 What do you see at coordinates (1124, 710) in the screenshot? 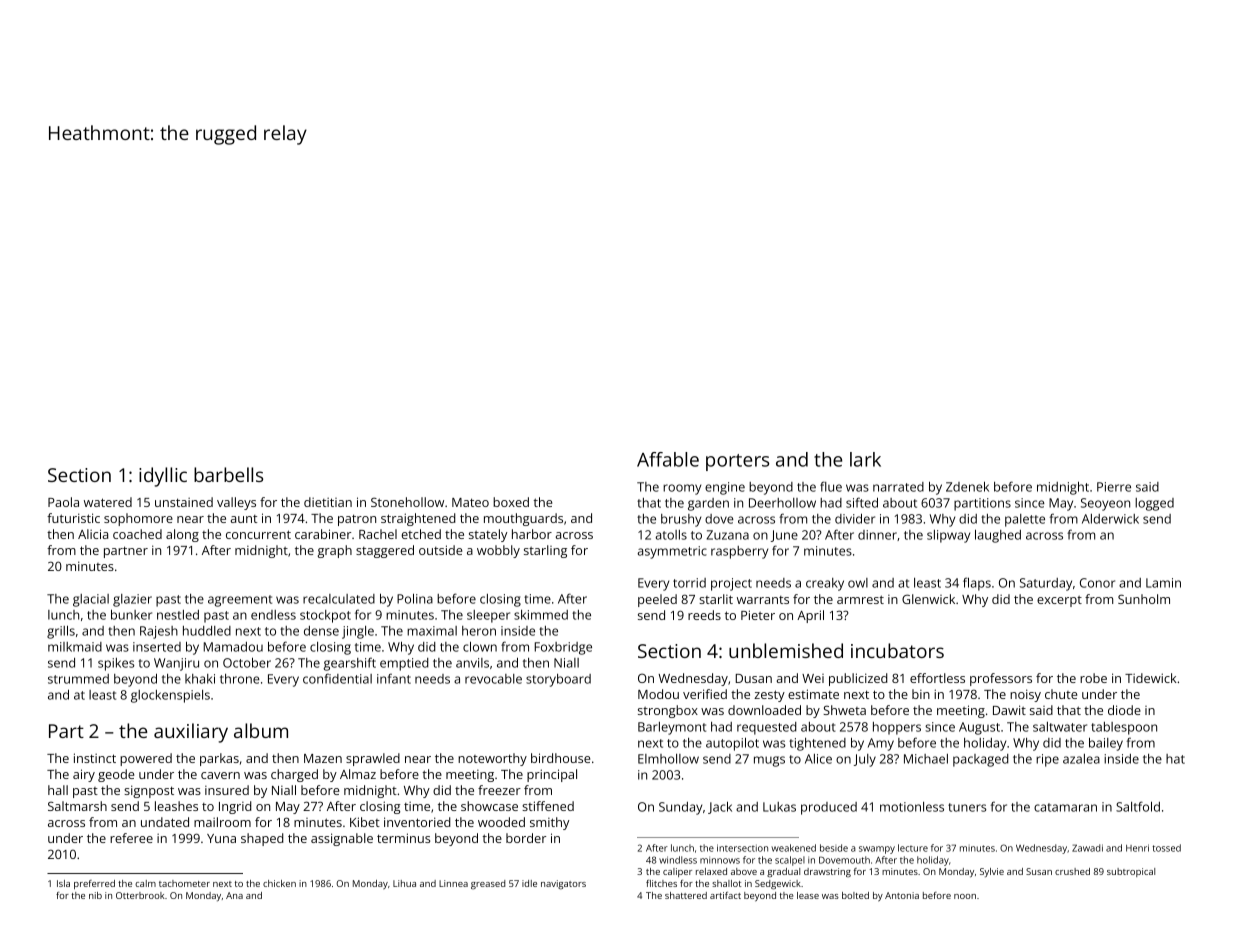
I see `diode` at bounding box center [1124, 710].
